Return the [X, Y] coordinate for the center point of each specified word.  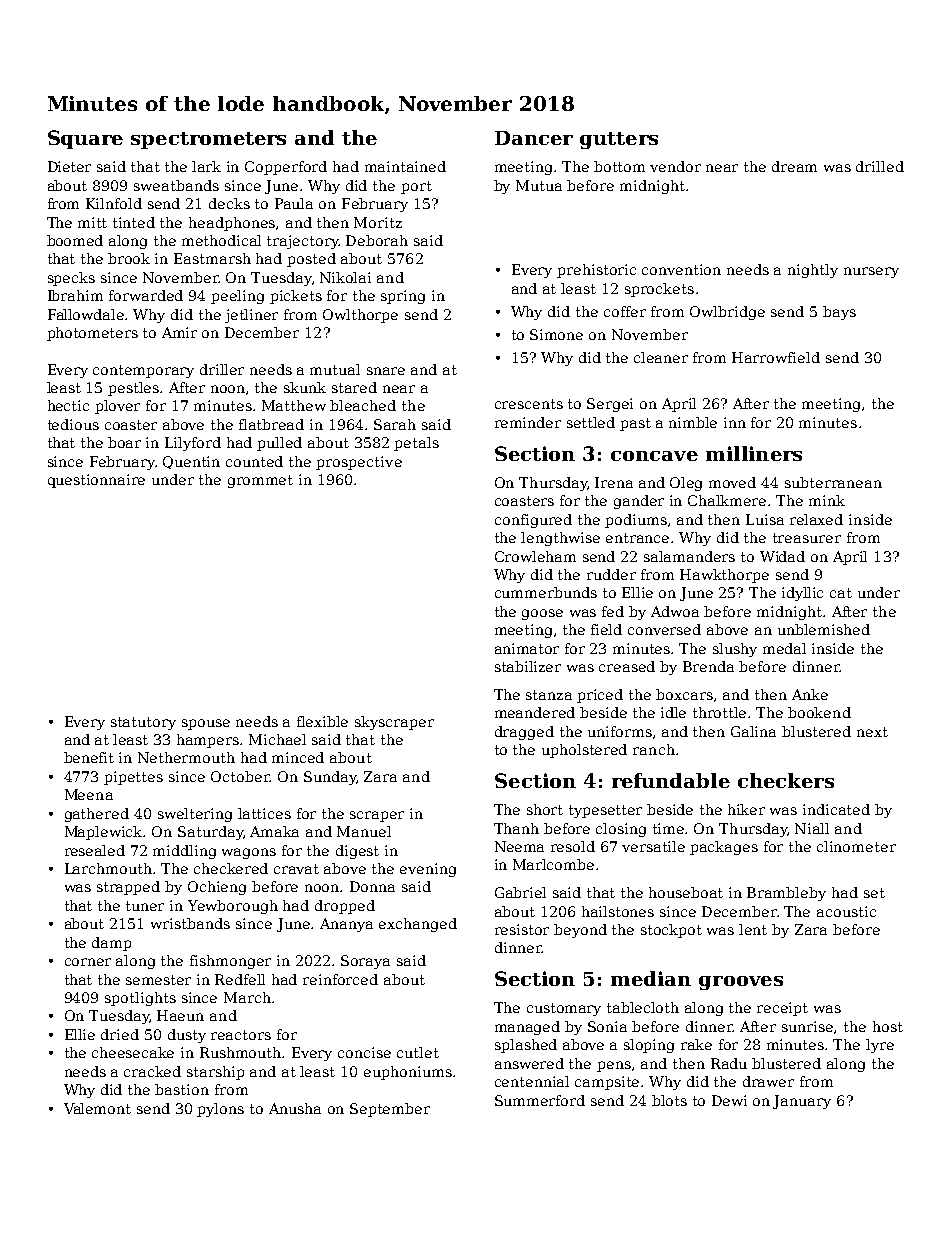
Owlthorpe [360, 316]
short [545, 809]
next [872, 732]
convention [681, 269]
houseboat [686, 892]
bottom [619, 166]
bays [839, 313]
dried [120, 1034]
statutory [143, 723]
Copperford [286, 168]
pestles [133, 389]
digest [357, 852]
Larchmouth [108, 868]
